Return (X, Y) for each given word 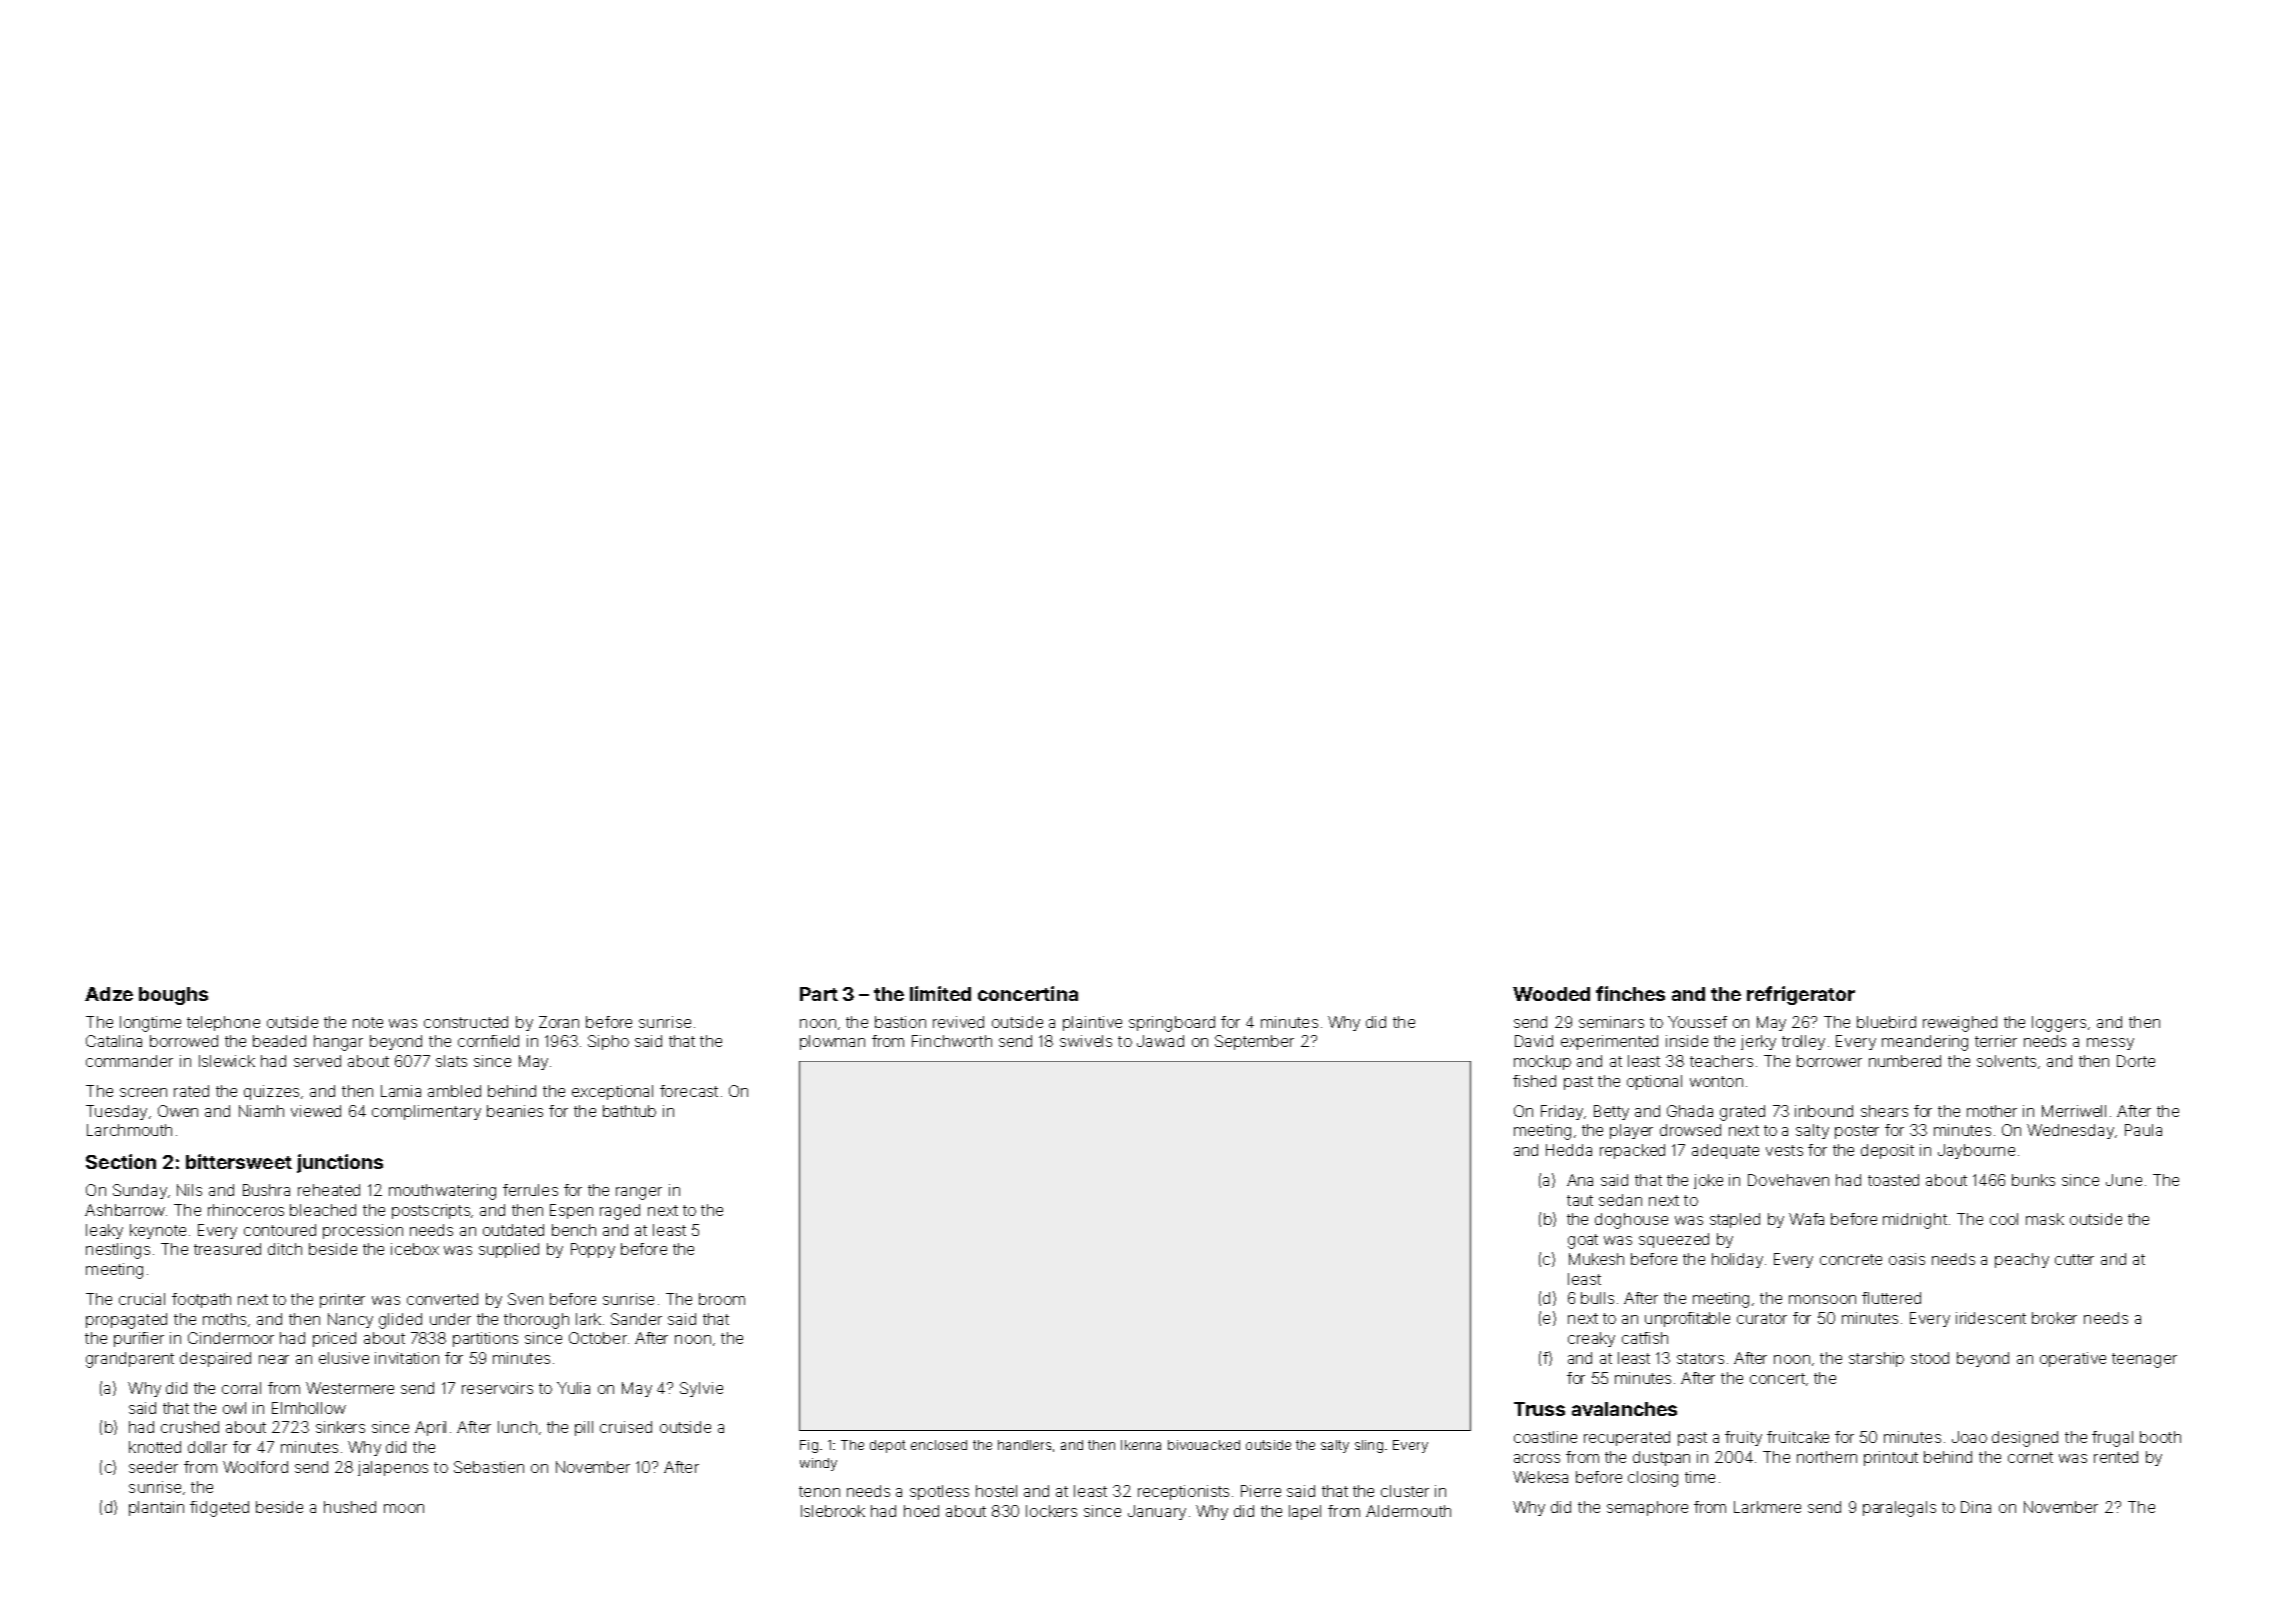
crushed (190, 1427)
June (2124, 1180)
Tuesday (116, 1112)
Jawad (1160, 1041)
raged (620, 1212)
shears (1884, 1111)
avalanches (1624, 1409)
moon (404, 1508)
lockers (1051, 1511)
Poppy (593, 1250)
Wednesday (2070, 1131)
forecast (689, 1091)
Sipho (608, 1042)
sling (1369, 1446)
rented (2116, 1457)
